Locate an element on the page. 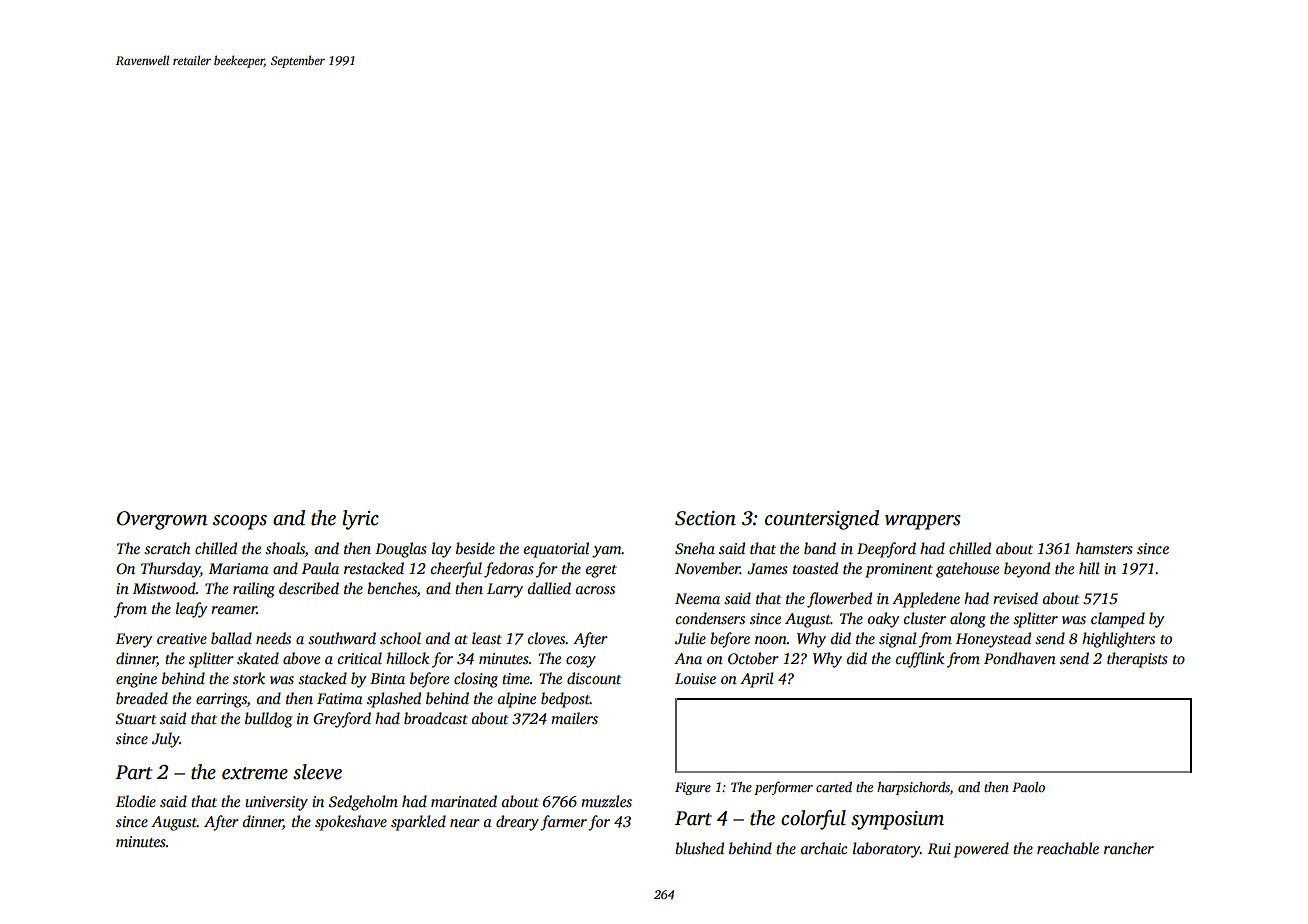 The image size is (1308, 924). therapists is located at coordinates (1137, 660).
